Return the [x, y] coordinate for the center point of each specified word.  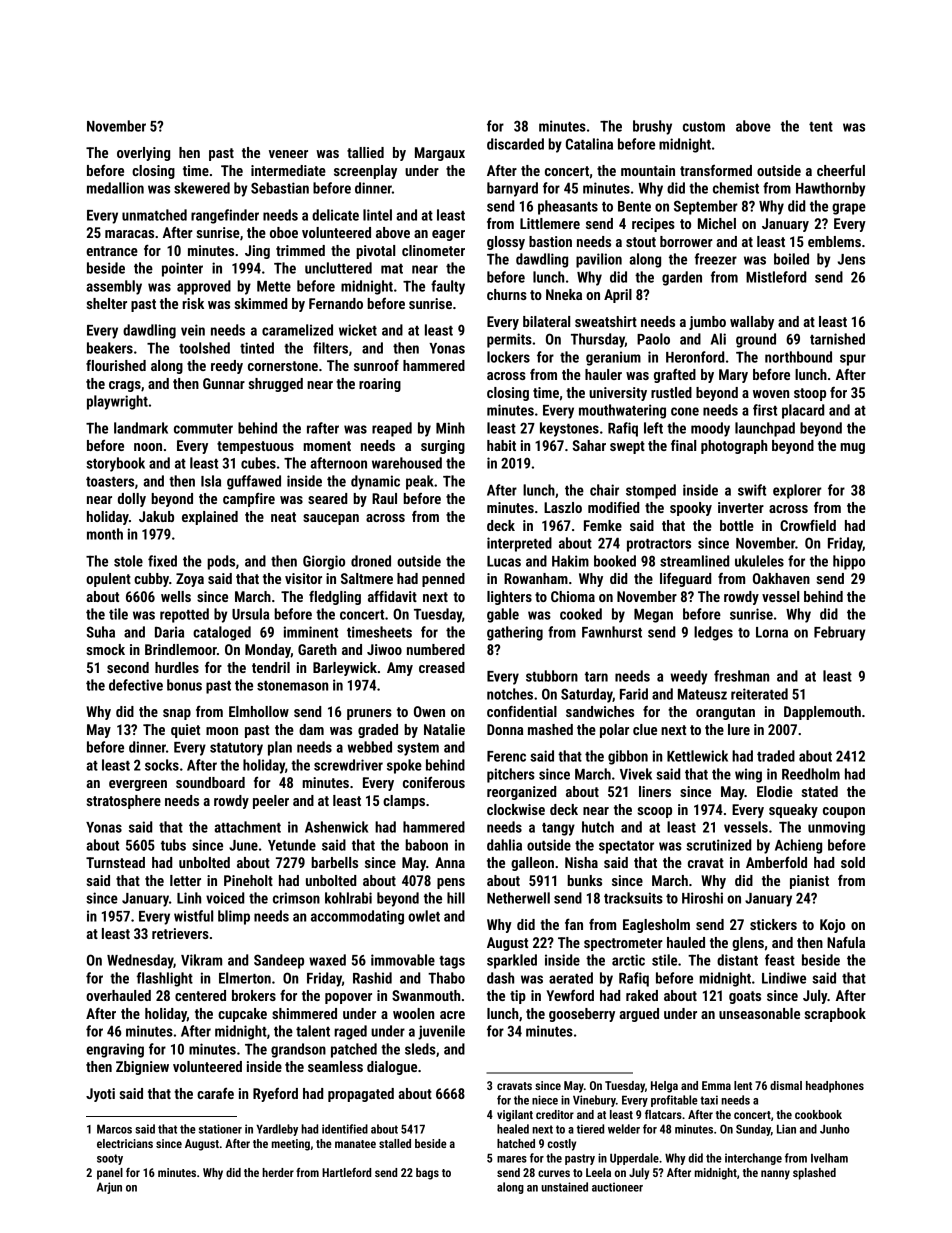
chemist [736, 188]
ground [756, 340]
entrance [112, 251]
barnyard [512, 189]
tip [518, 997]
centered [200, 995]
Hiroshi [702, 898]
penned [443, 580]
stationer [220, 1129]
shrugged [276, 385]
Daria [169, 632]
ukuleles [759, 561]
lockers [508, 357]
